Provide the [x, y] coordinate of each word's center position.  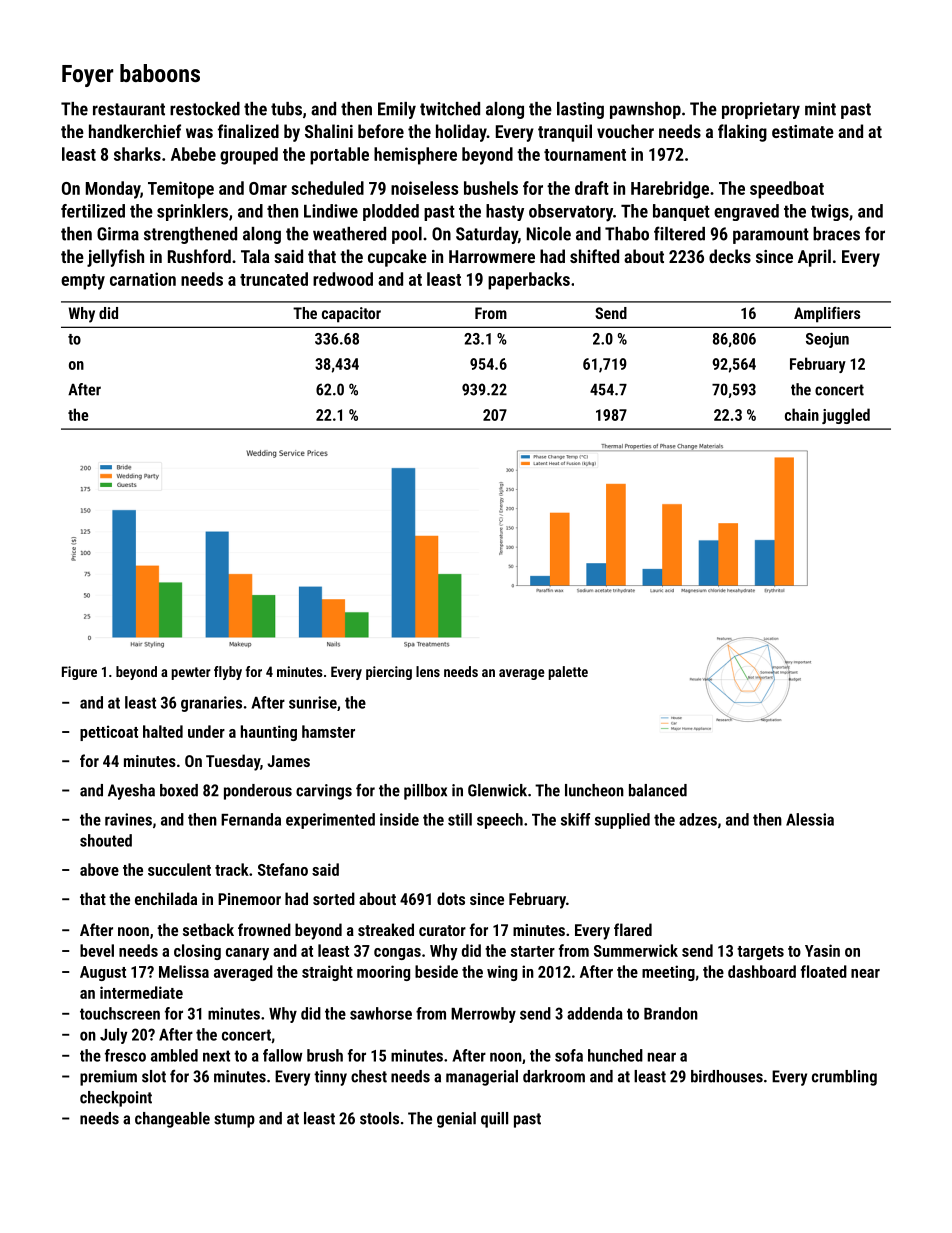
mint [820, 109]
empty [83, 282]
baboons [160, 73]
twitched [450, 109]
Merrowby [483, 1015]
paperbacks [529, 281]
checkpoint [116, 1099]
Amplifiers [827, 315]
